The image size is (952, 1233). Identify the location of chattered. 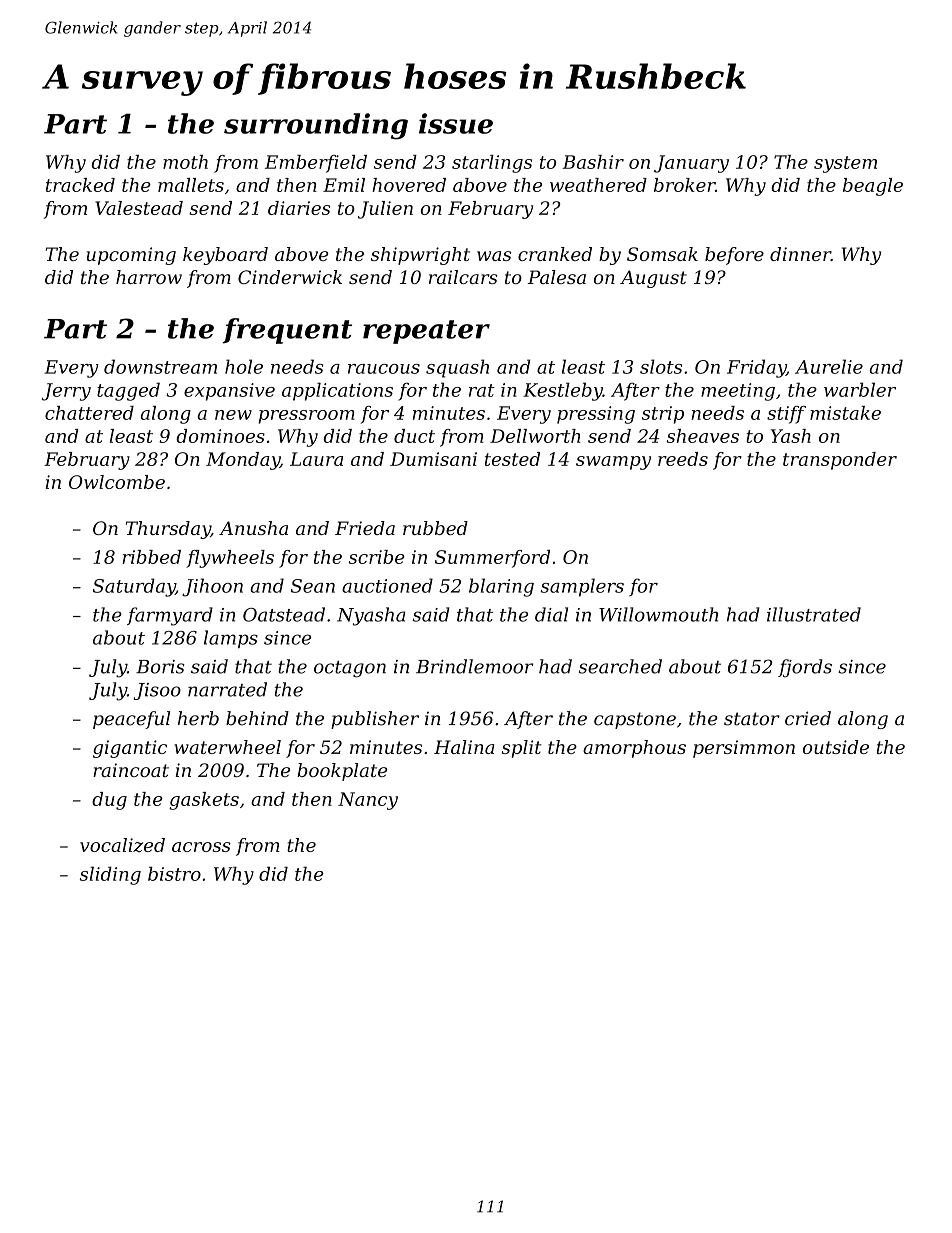
(89, 413).
